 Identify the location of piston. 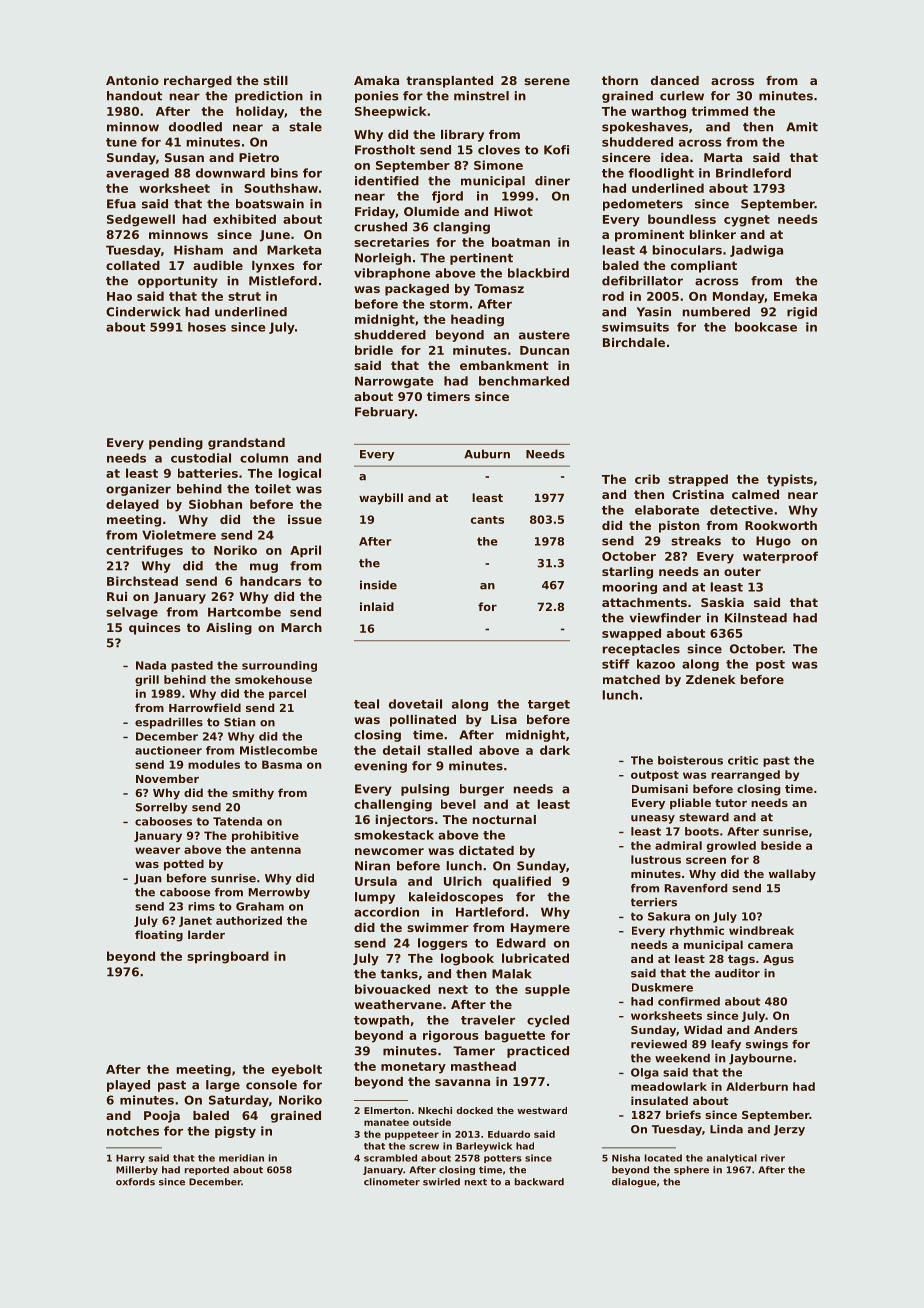
(679, 527).
